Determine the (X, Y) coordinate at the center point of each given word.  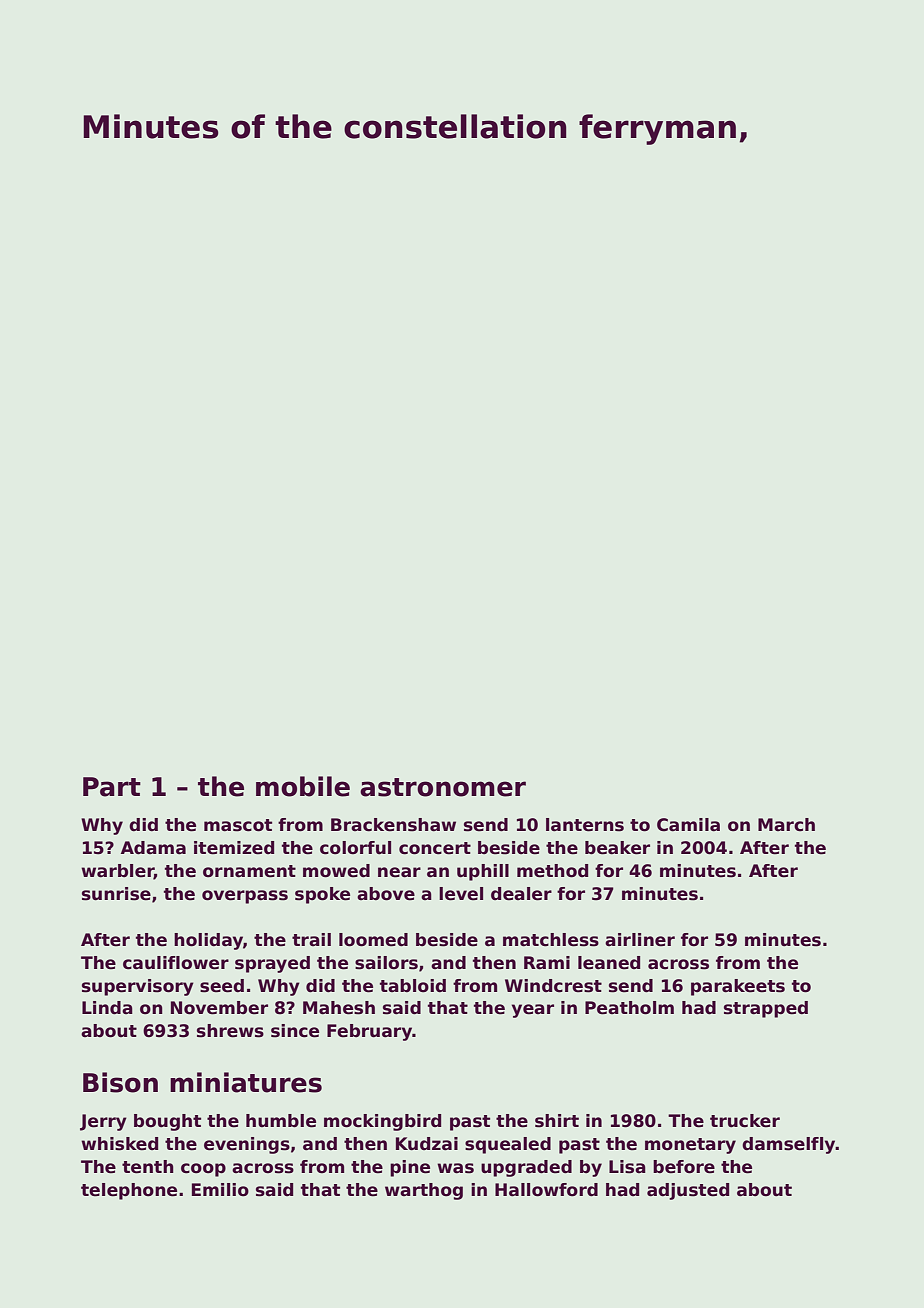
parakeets (738, 987)
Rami (547, 963)
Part (112, 787)
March (786, 825)
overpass (245, 897)
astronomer (443, 787)
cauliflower (176, 963)
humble (281, 1121)
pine (410, 1168)
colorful (355, 848)
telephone (129, 1191)
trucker (745, 1121)
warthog (424, 1191)
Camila (688, 825)
